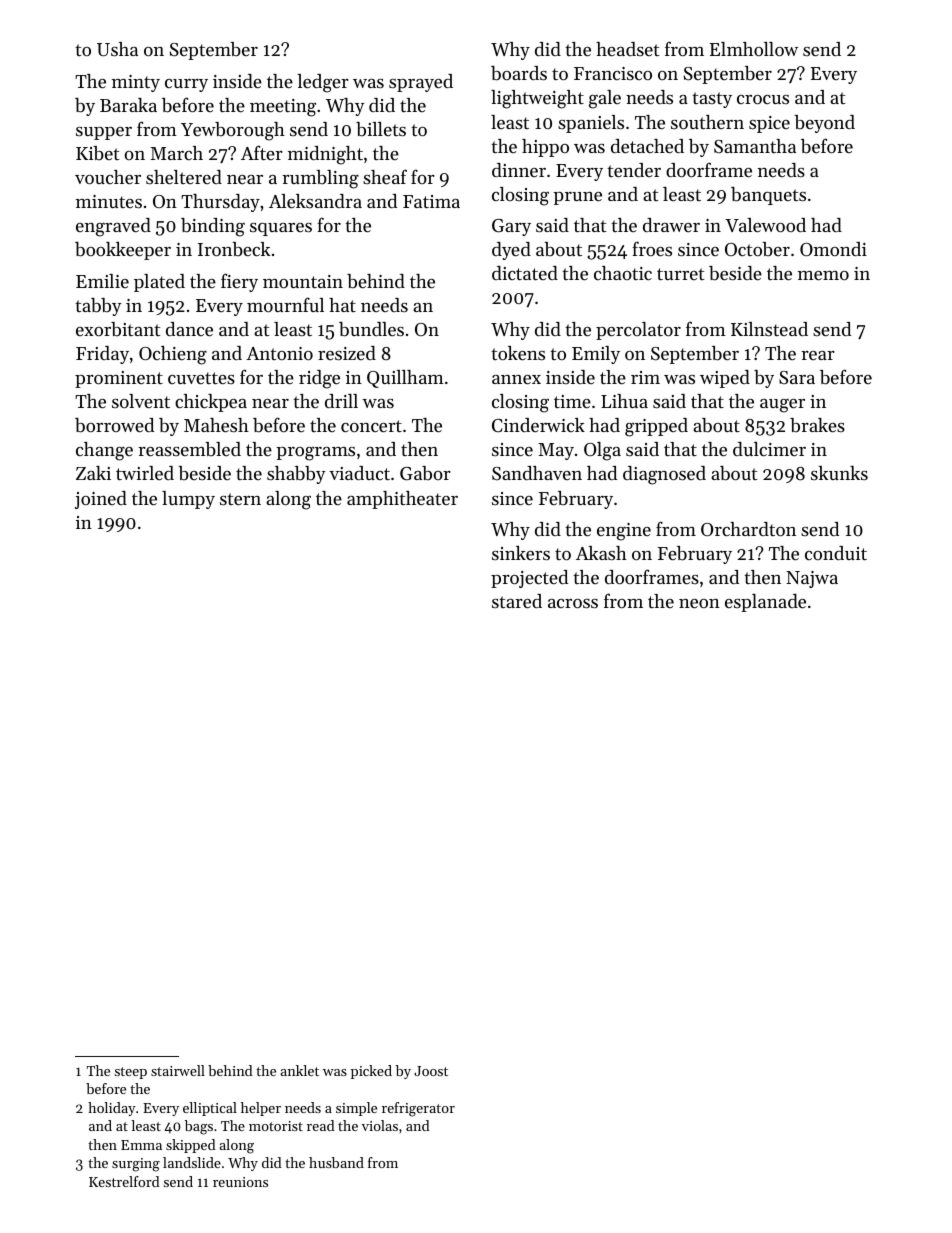  What do you see at coordinates (381, 129) in the image?
I see `billets` at bounding box center [381, 129].
